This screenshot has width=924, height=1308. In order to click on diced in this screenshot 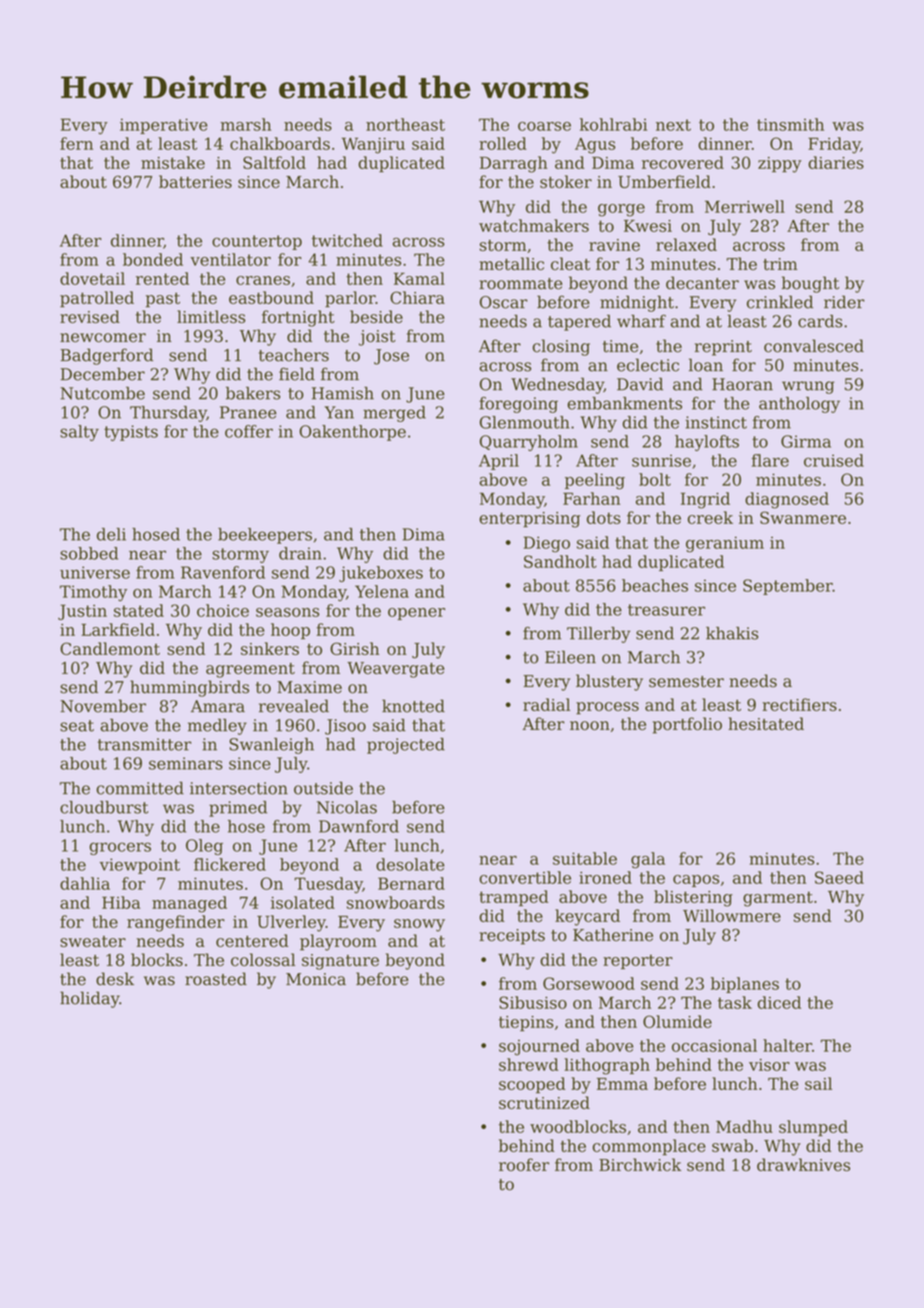, I will do `click(779, 1002)`.
